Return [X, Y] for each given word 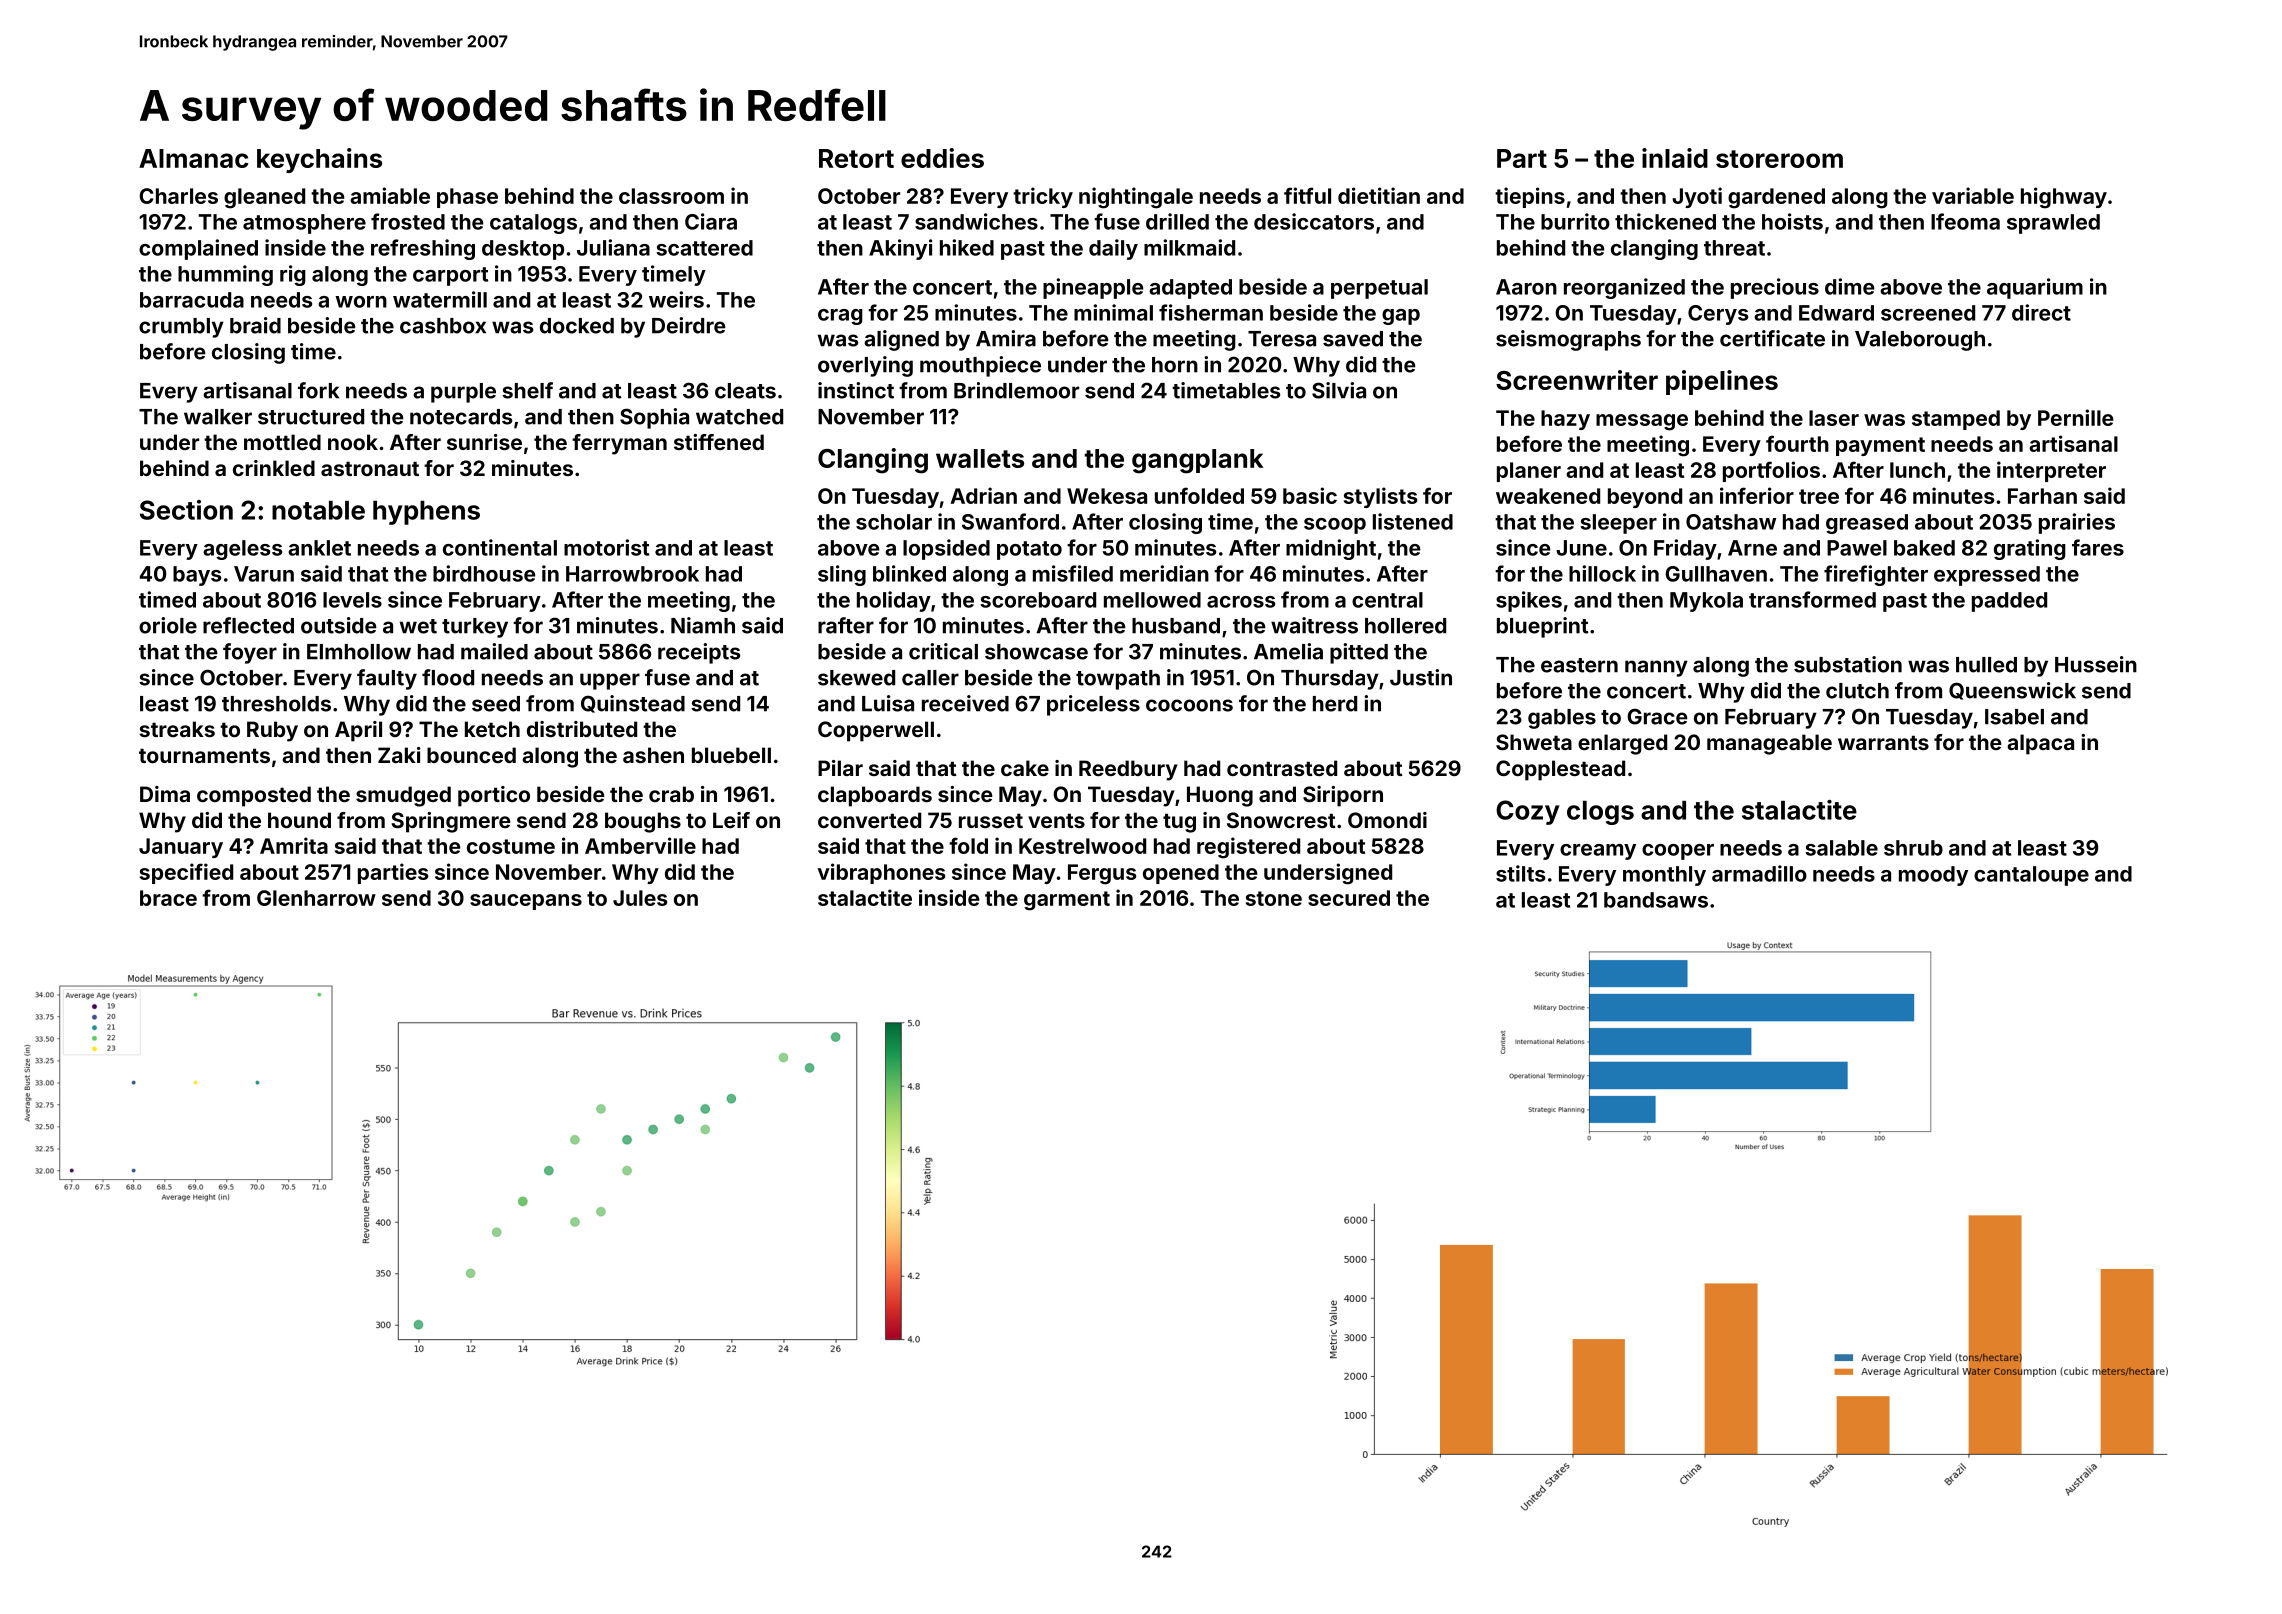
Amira [1006, 338]
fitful [1307, 195]
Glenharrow [316, 898]
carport [450, 276]
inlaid [1675, 158]
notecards [461, 417]
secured [1349, 898]
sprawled [2053, 224]
